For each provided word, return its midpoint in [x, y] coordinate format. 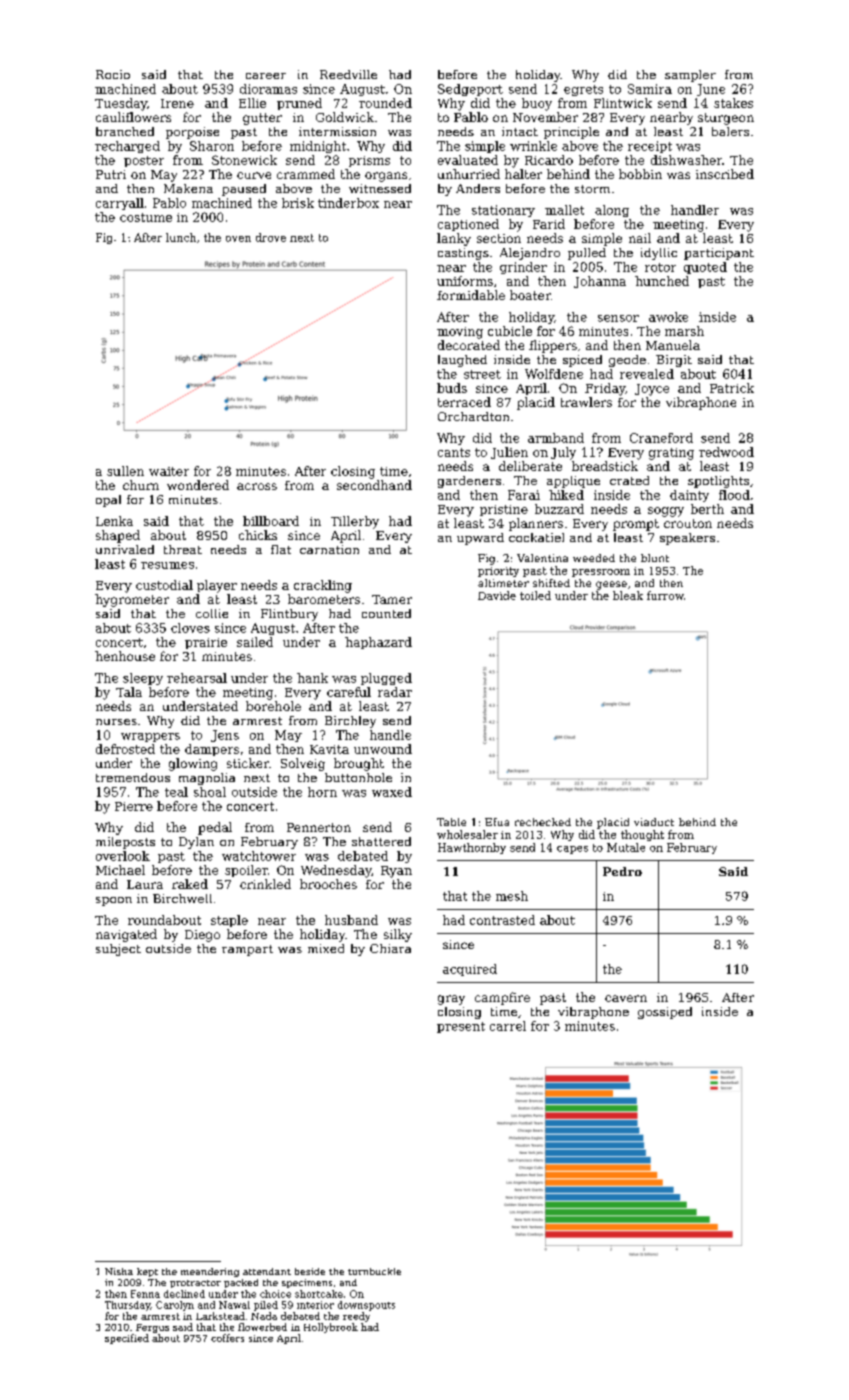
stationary [503, 211]
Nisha [119, 1271]
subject [118, 950]
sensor [618, 318]
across [257, 486]
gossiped [665, 1013]
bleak [628, 595]
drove [271, 237]
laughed [462, 361]
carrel [508, 1026]
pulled [587, 254]
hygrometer [132, 600]
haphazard [378, 643]
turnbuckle [374, 1271]
